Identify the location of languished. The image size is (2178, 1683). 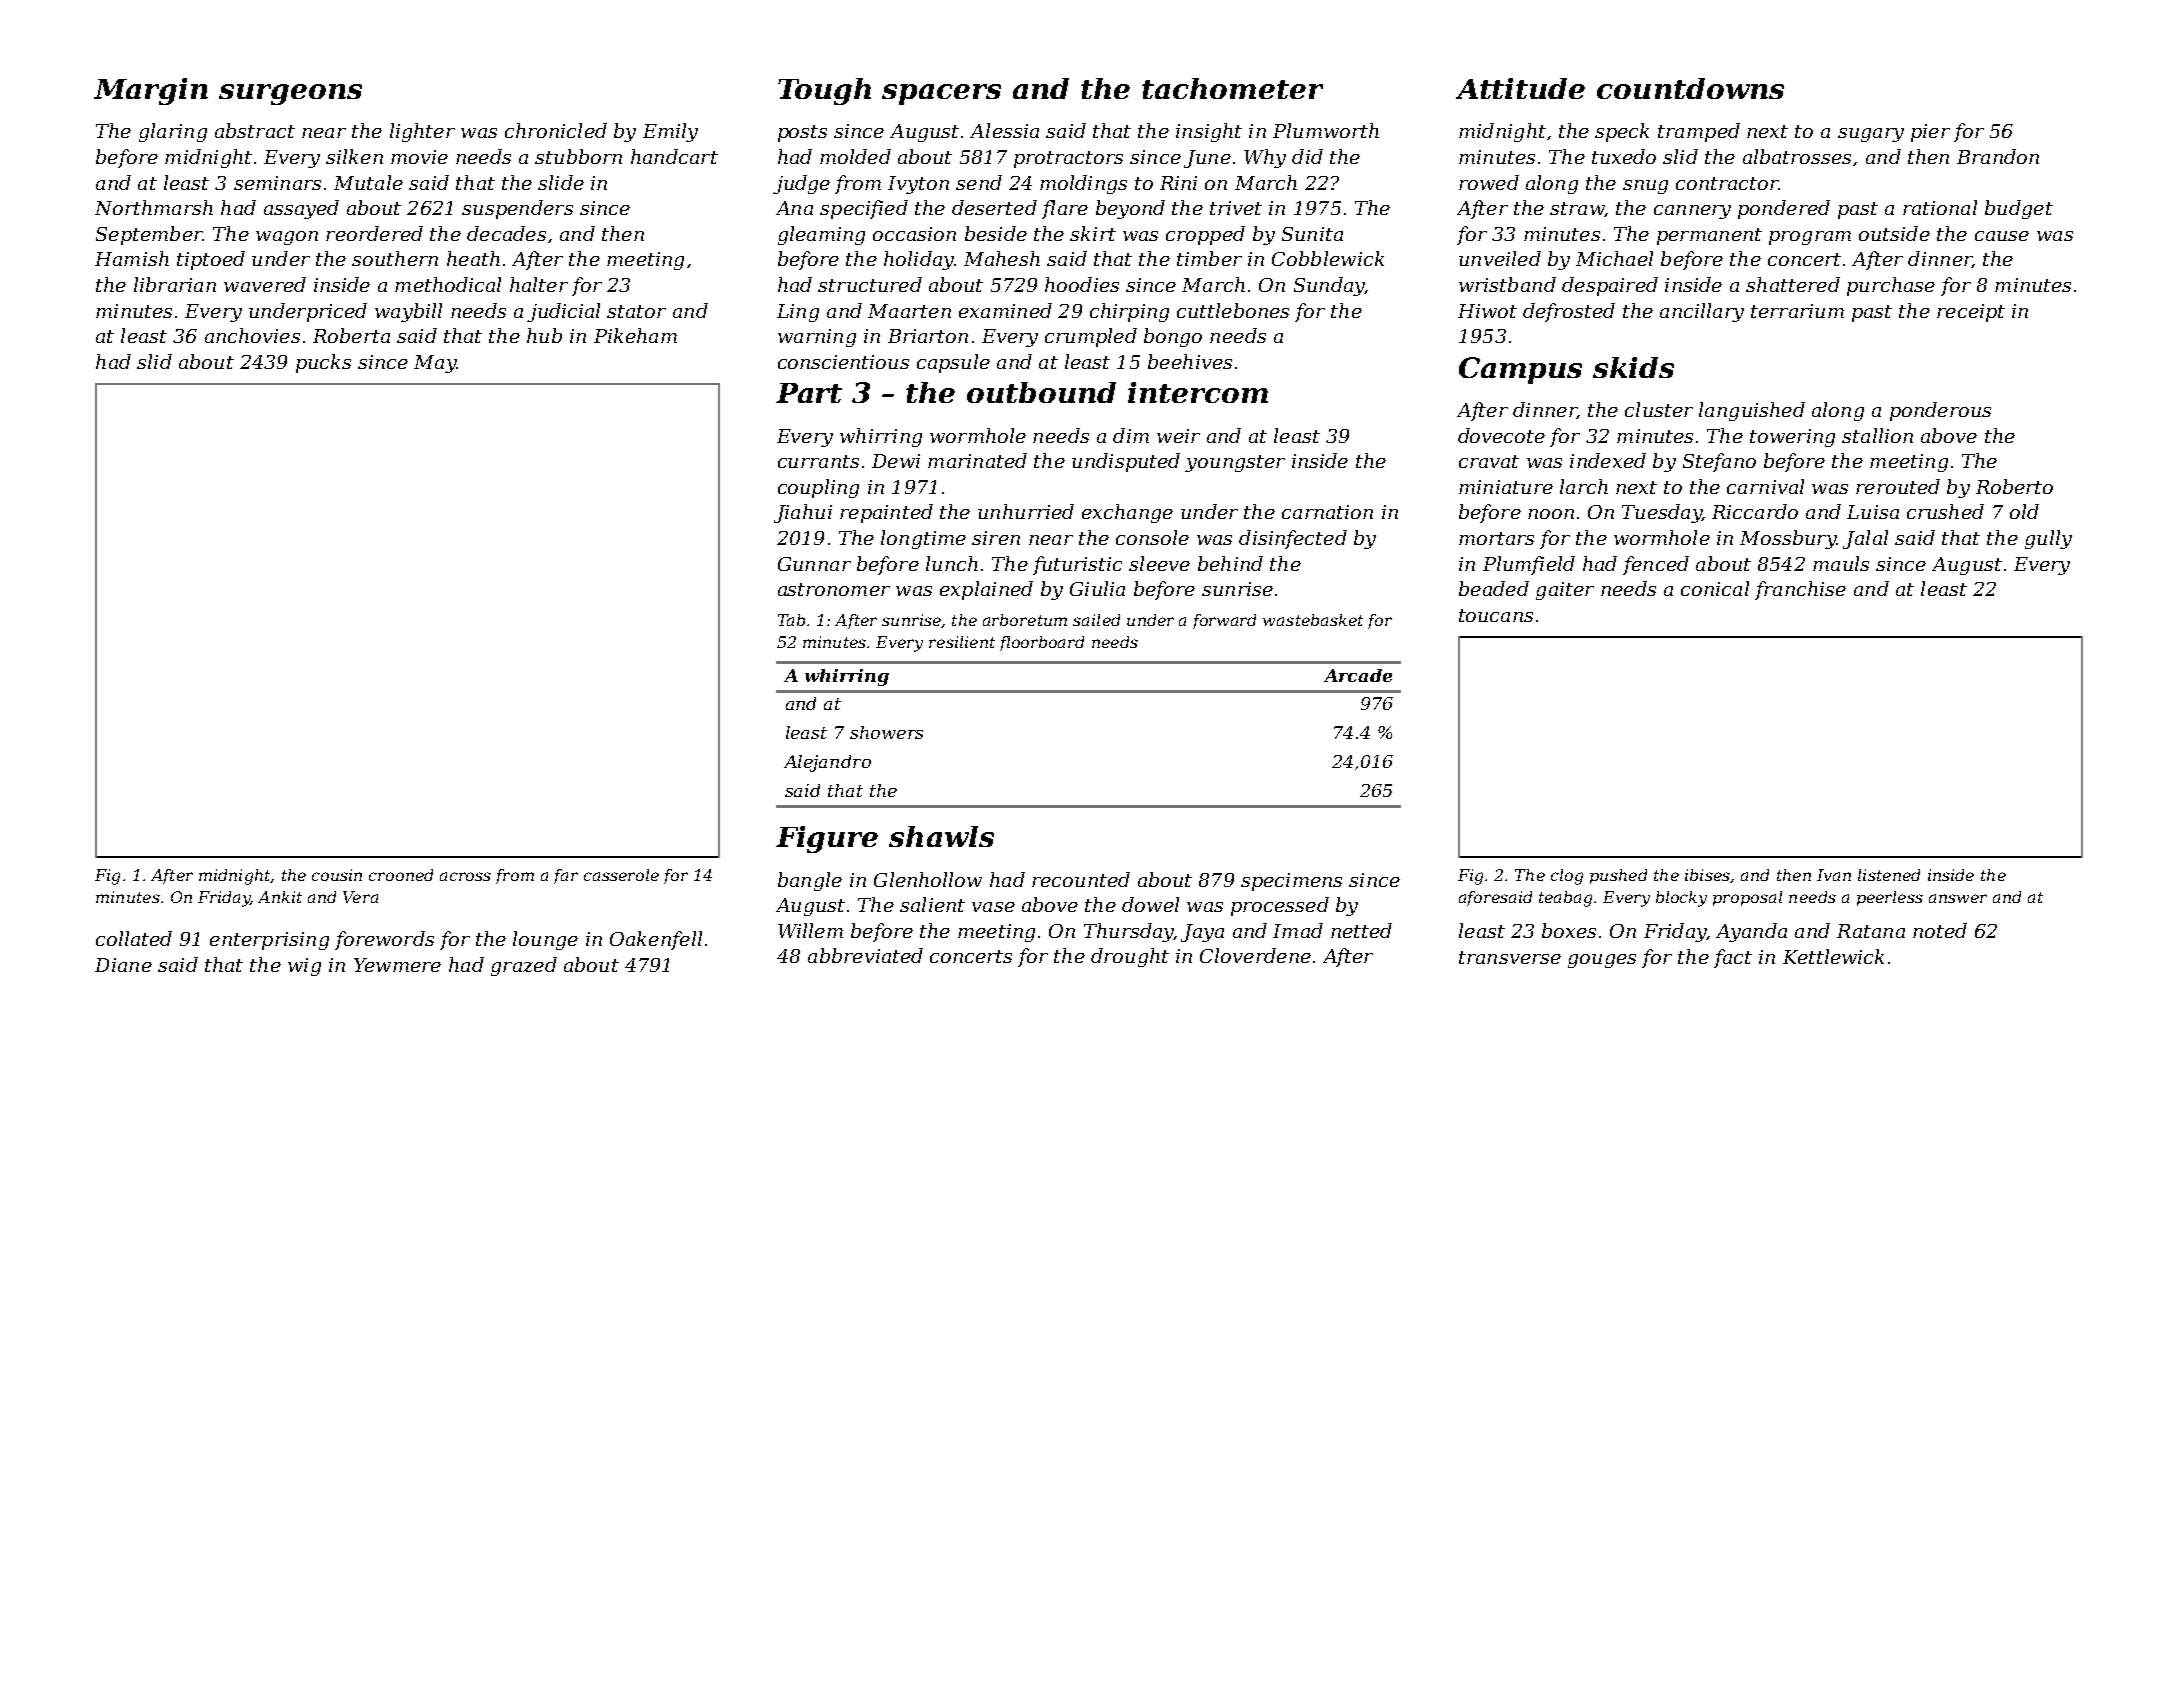
(1752, 411).
